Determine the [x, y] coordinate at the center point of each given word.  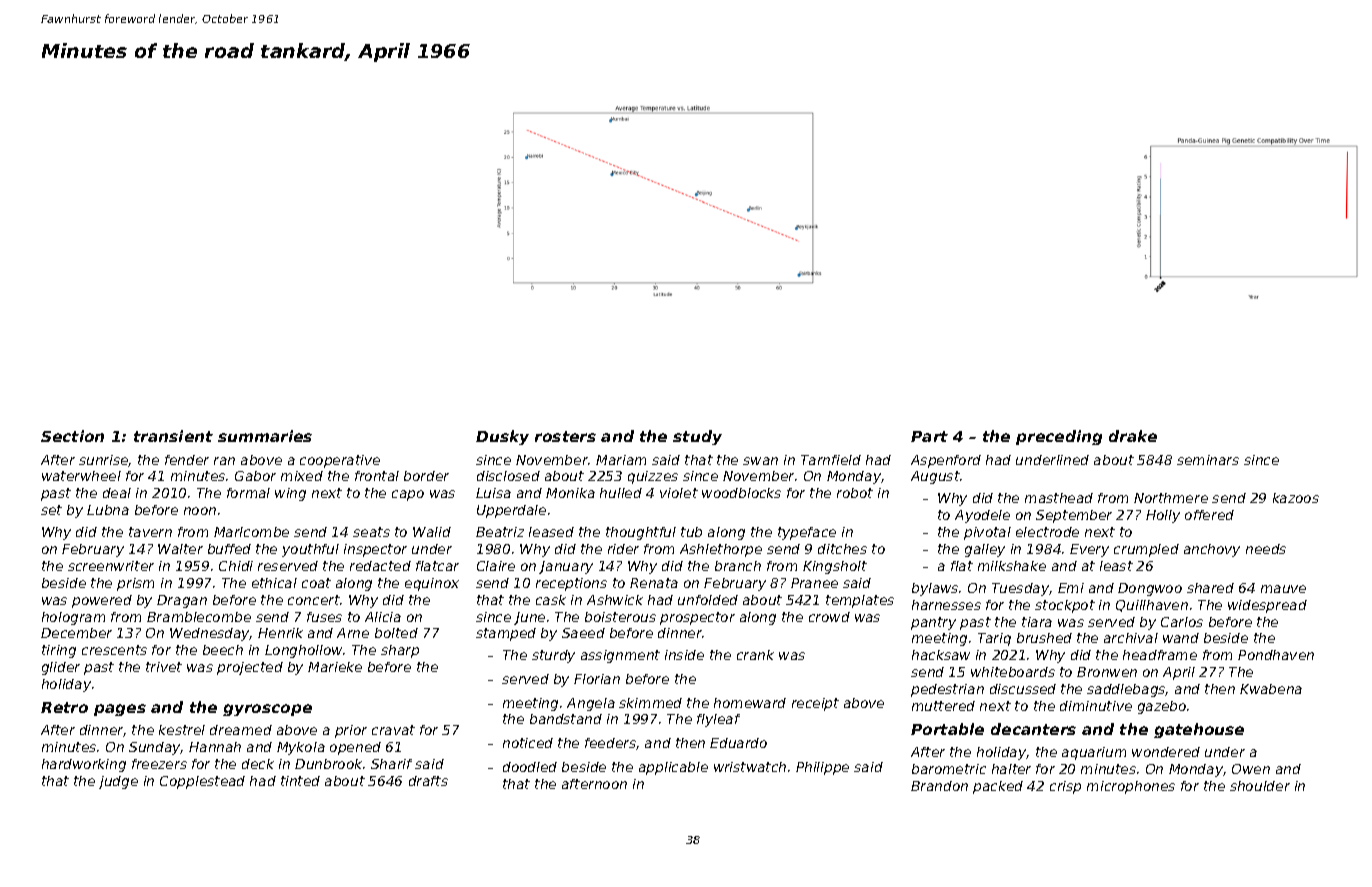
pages [120, 710]
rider [623, 549]
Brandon [939, 786]
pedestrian [947, 690]
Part [929, 436]
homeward [750, 703]
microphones [1131, 787]
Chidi [236, 566]
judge [118, 782]
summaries [265, 436]
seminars [1208, 460]
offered [1209, 515]
